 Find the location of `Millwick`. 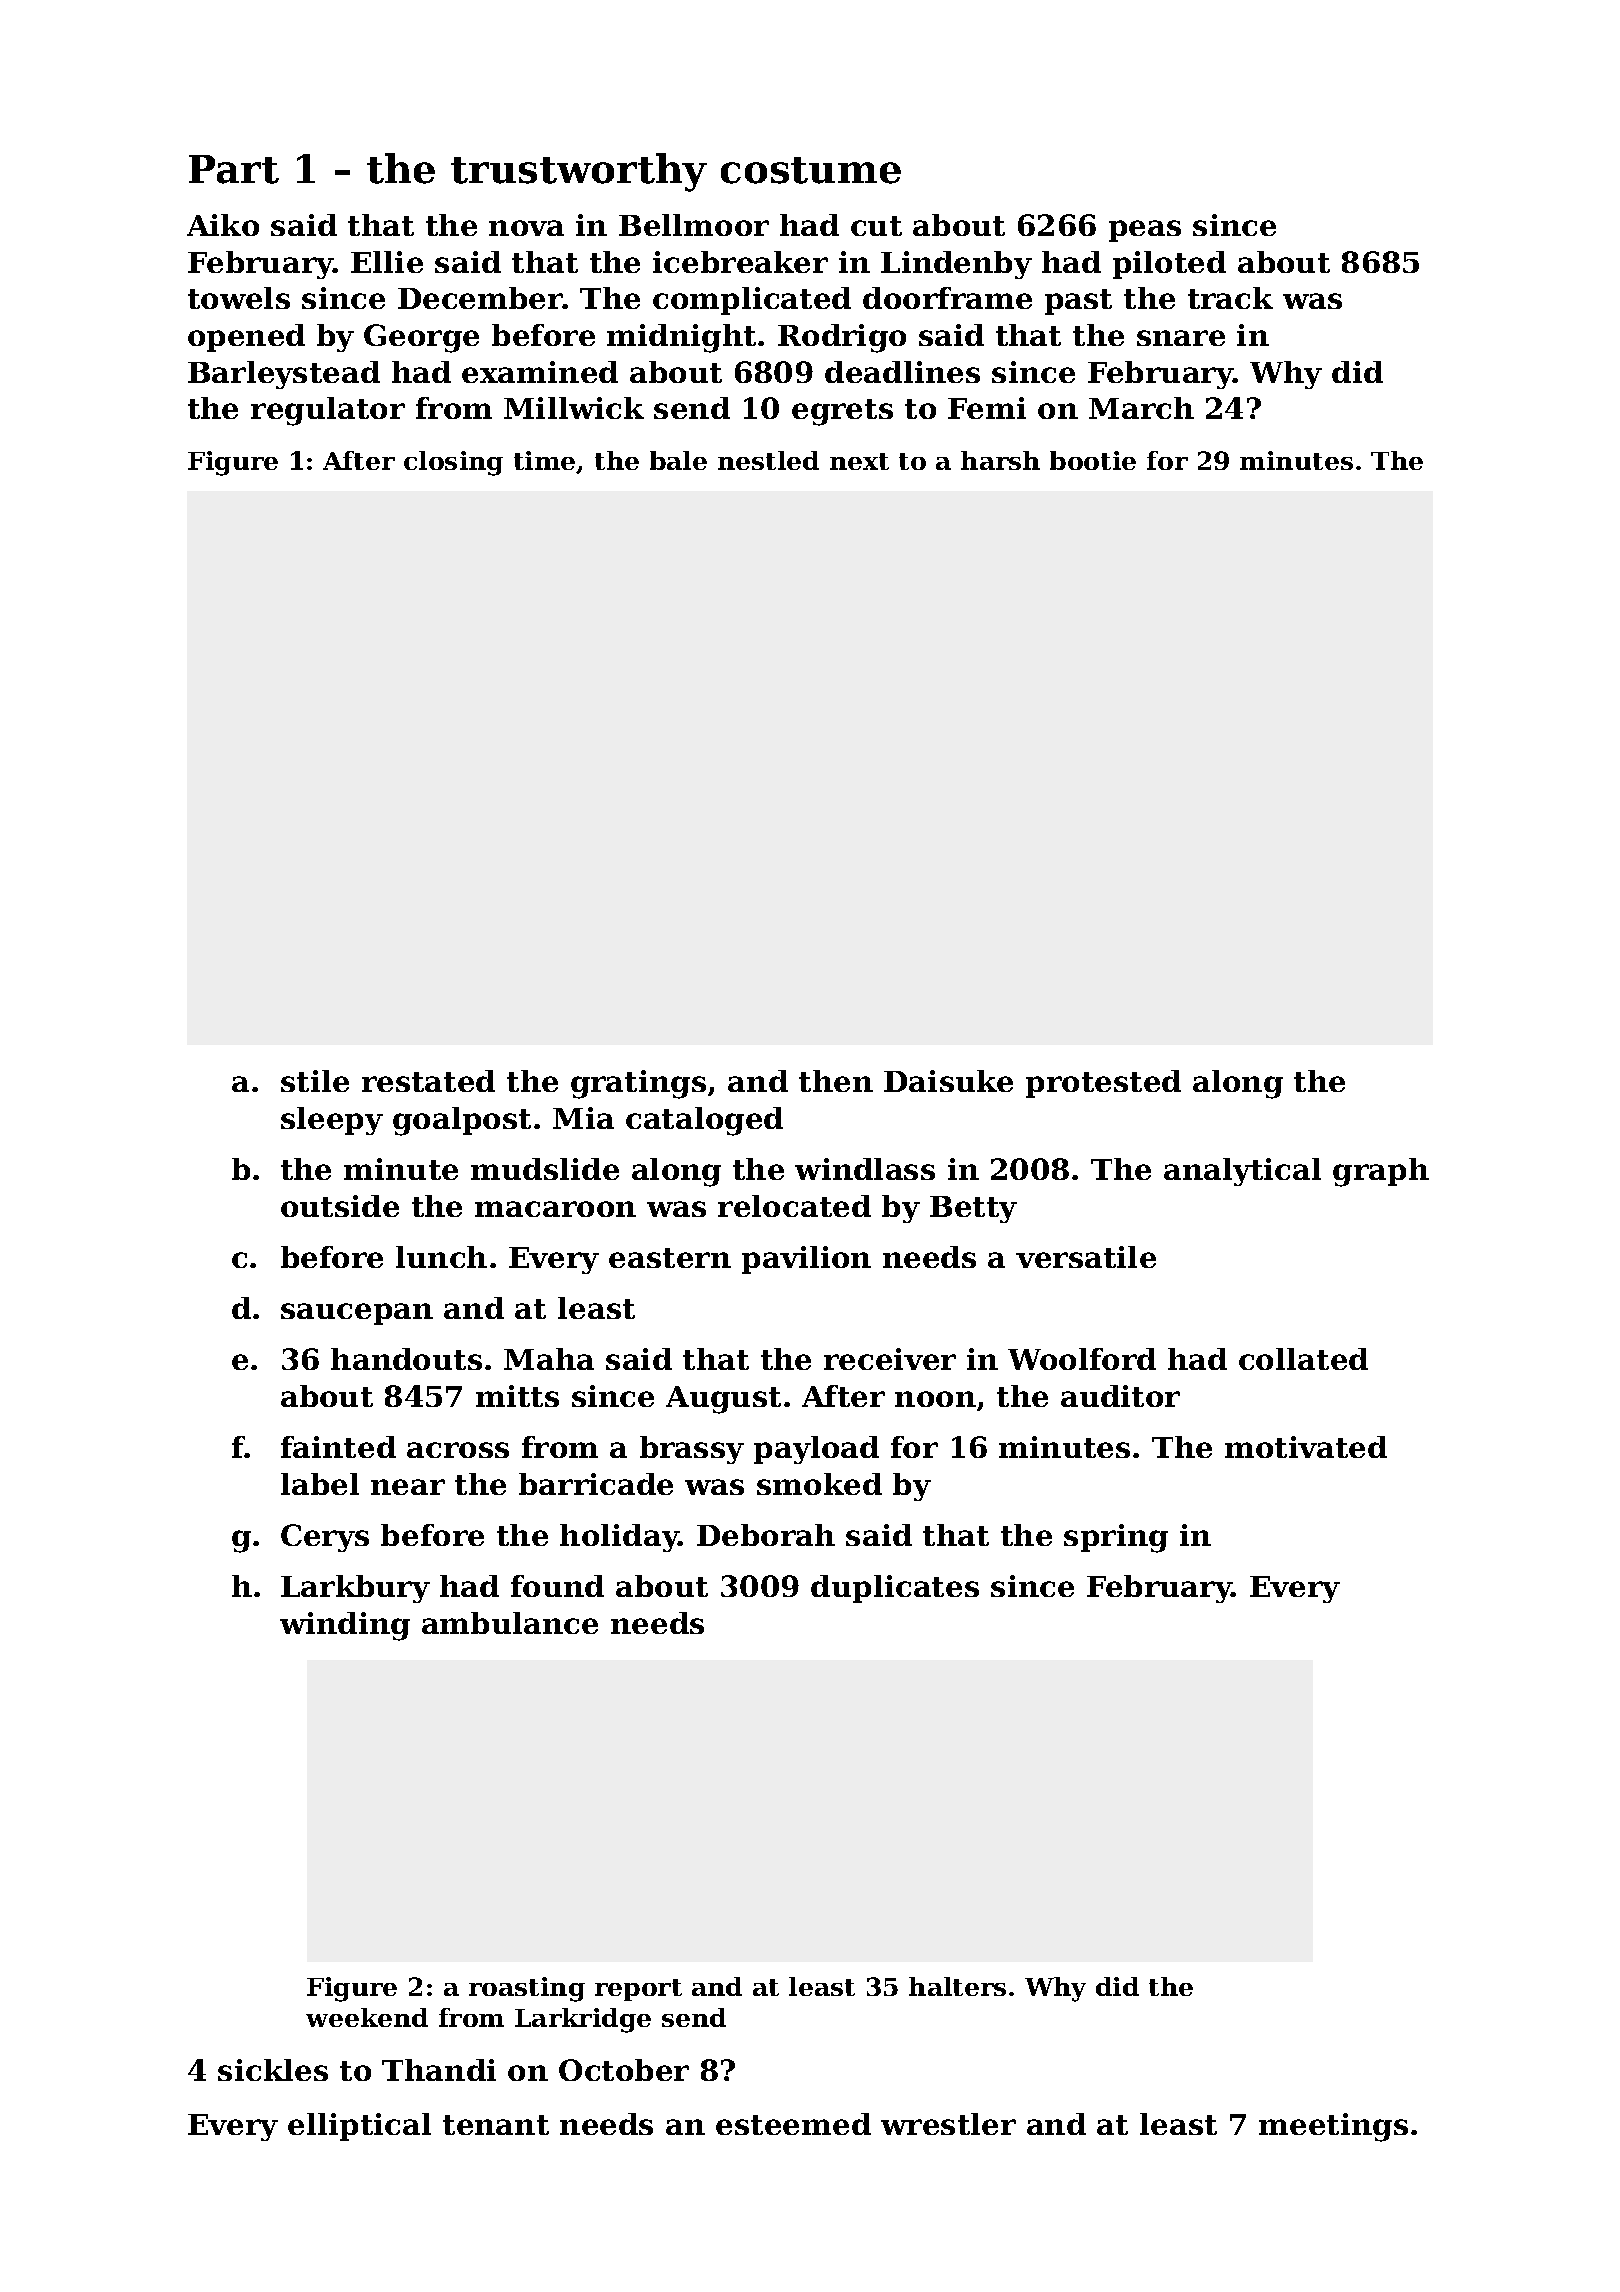

Millwick is located at coordinates (574, 408).
